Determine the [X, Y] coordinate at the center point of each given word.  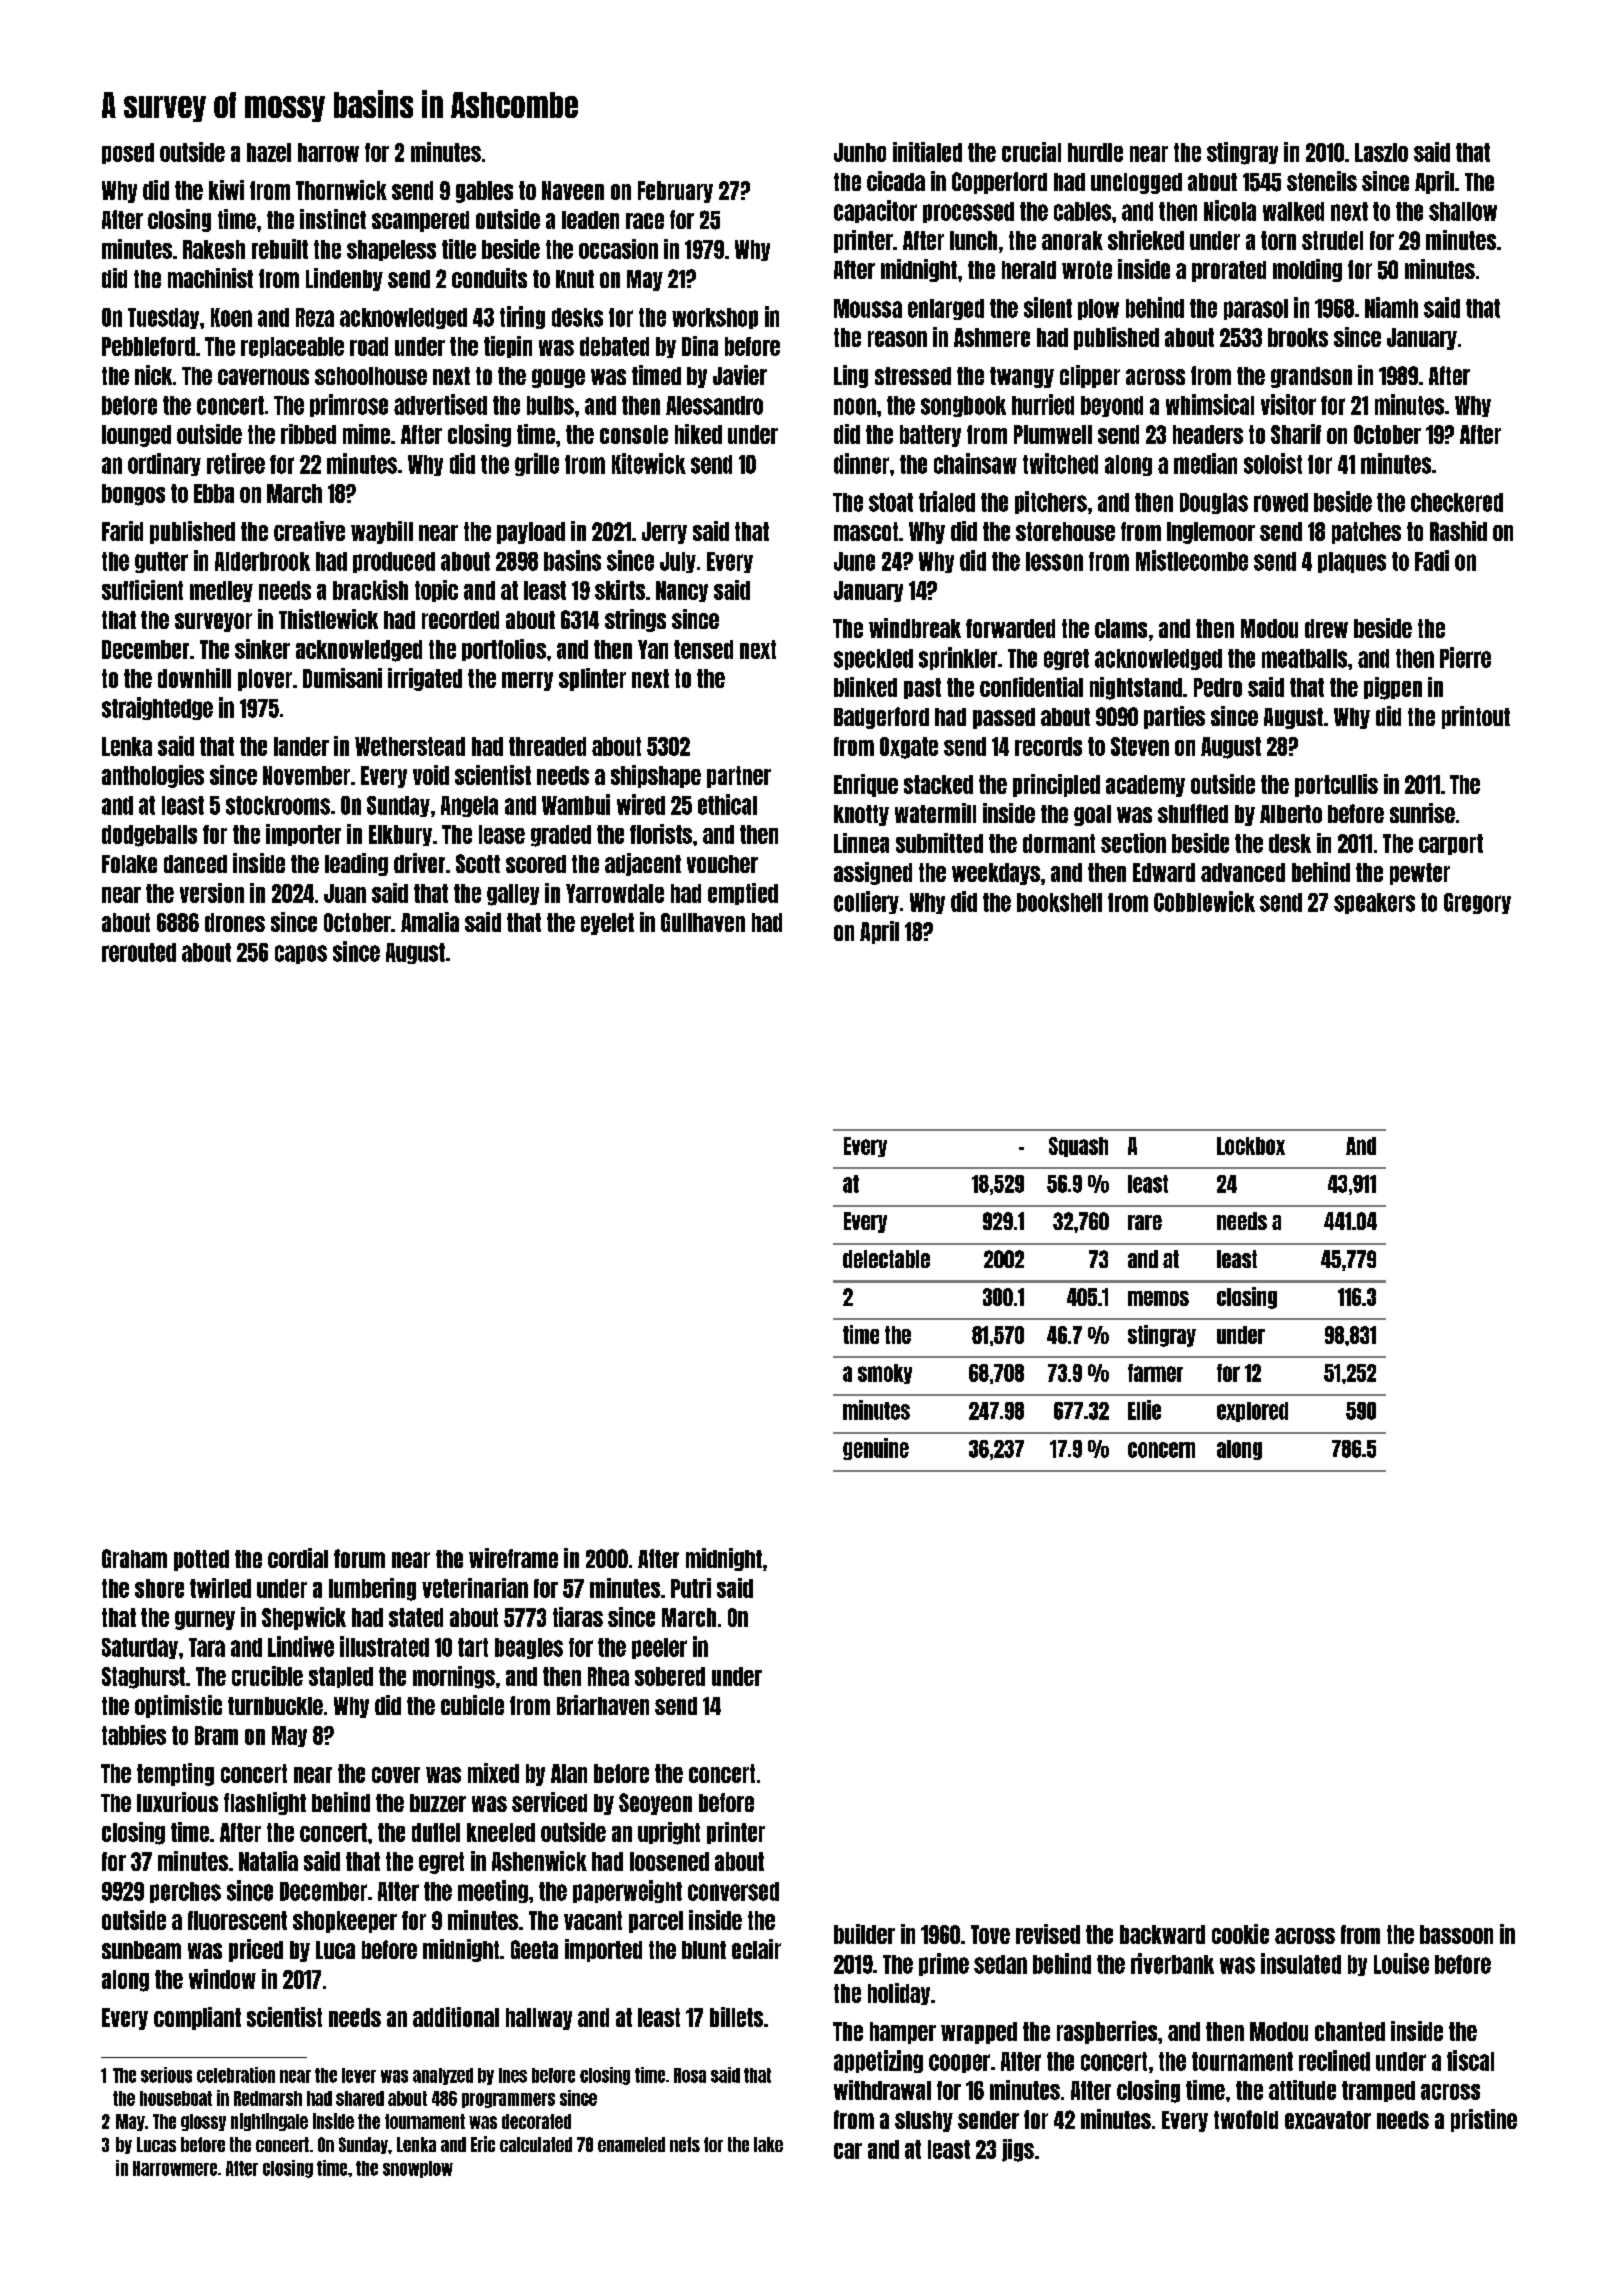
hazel [269, 152]
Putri [691, 1588]
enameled [631, 2144]
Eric [483, 2144]
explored [1252, 1412]
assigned [873, 873]
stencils [1322, 181]
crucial [1031, 152]
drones [235, 922]
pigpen [1393, 688]
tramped [1378, 2091]
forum [359, 1558]
